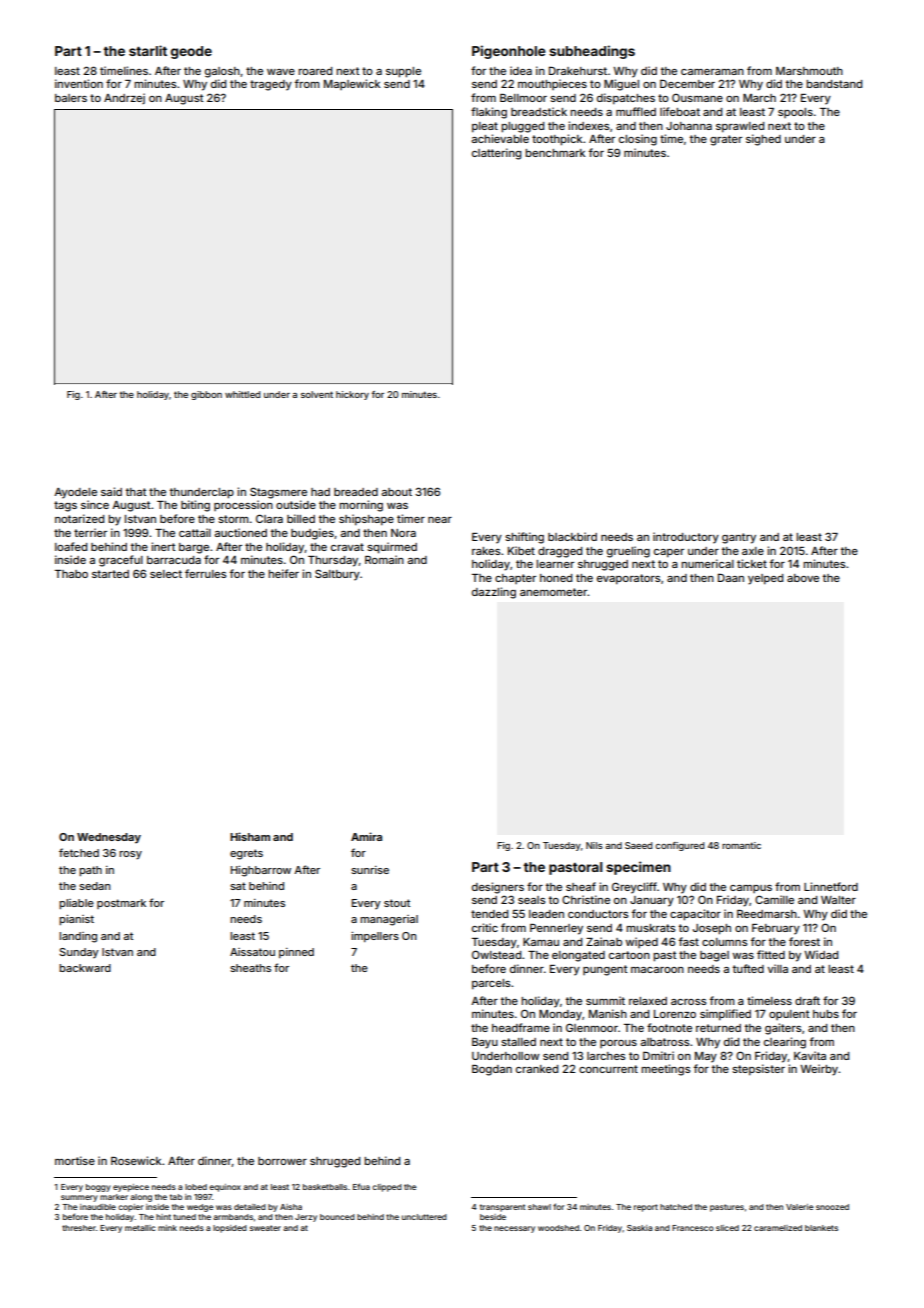  I want to click on Kamau, so click(541, 942).
